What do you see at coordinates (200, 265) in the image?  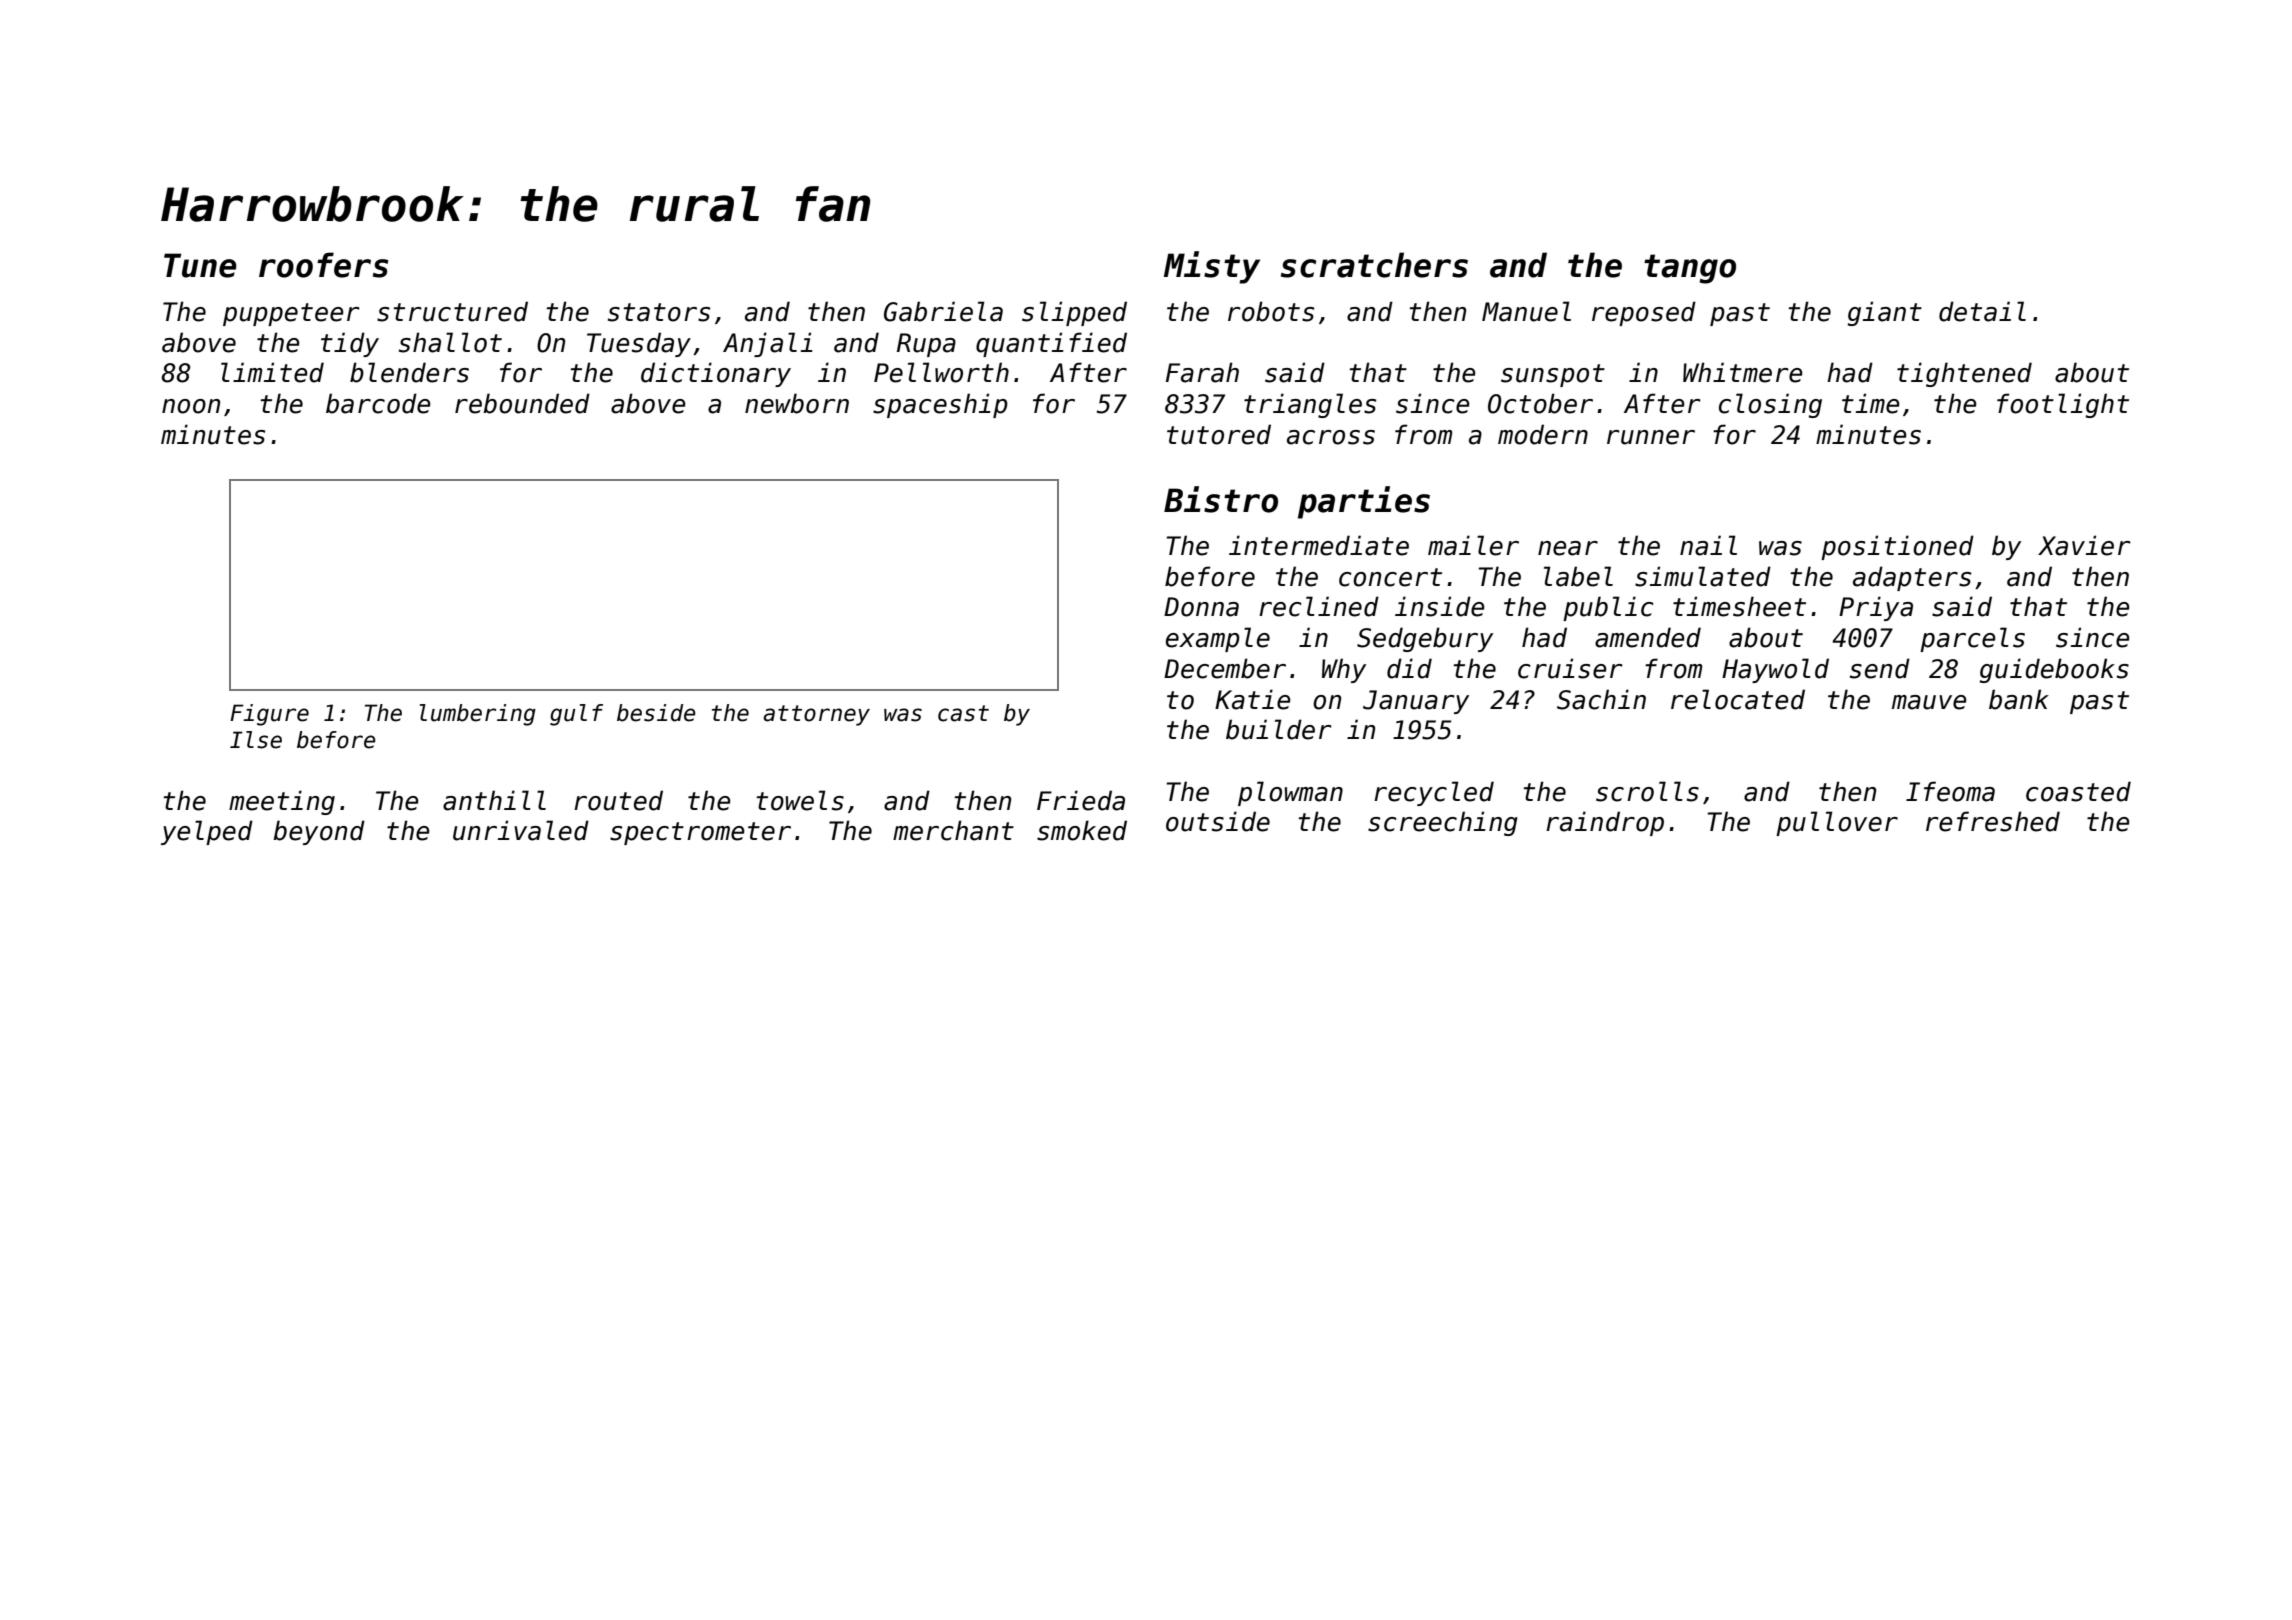 I see `Tune` at bounding box center [200, 265].
